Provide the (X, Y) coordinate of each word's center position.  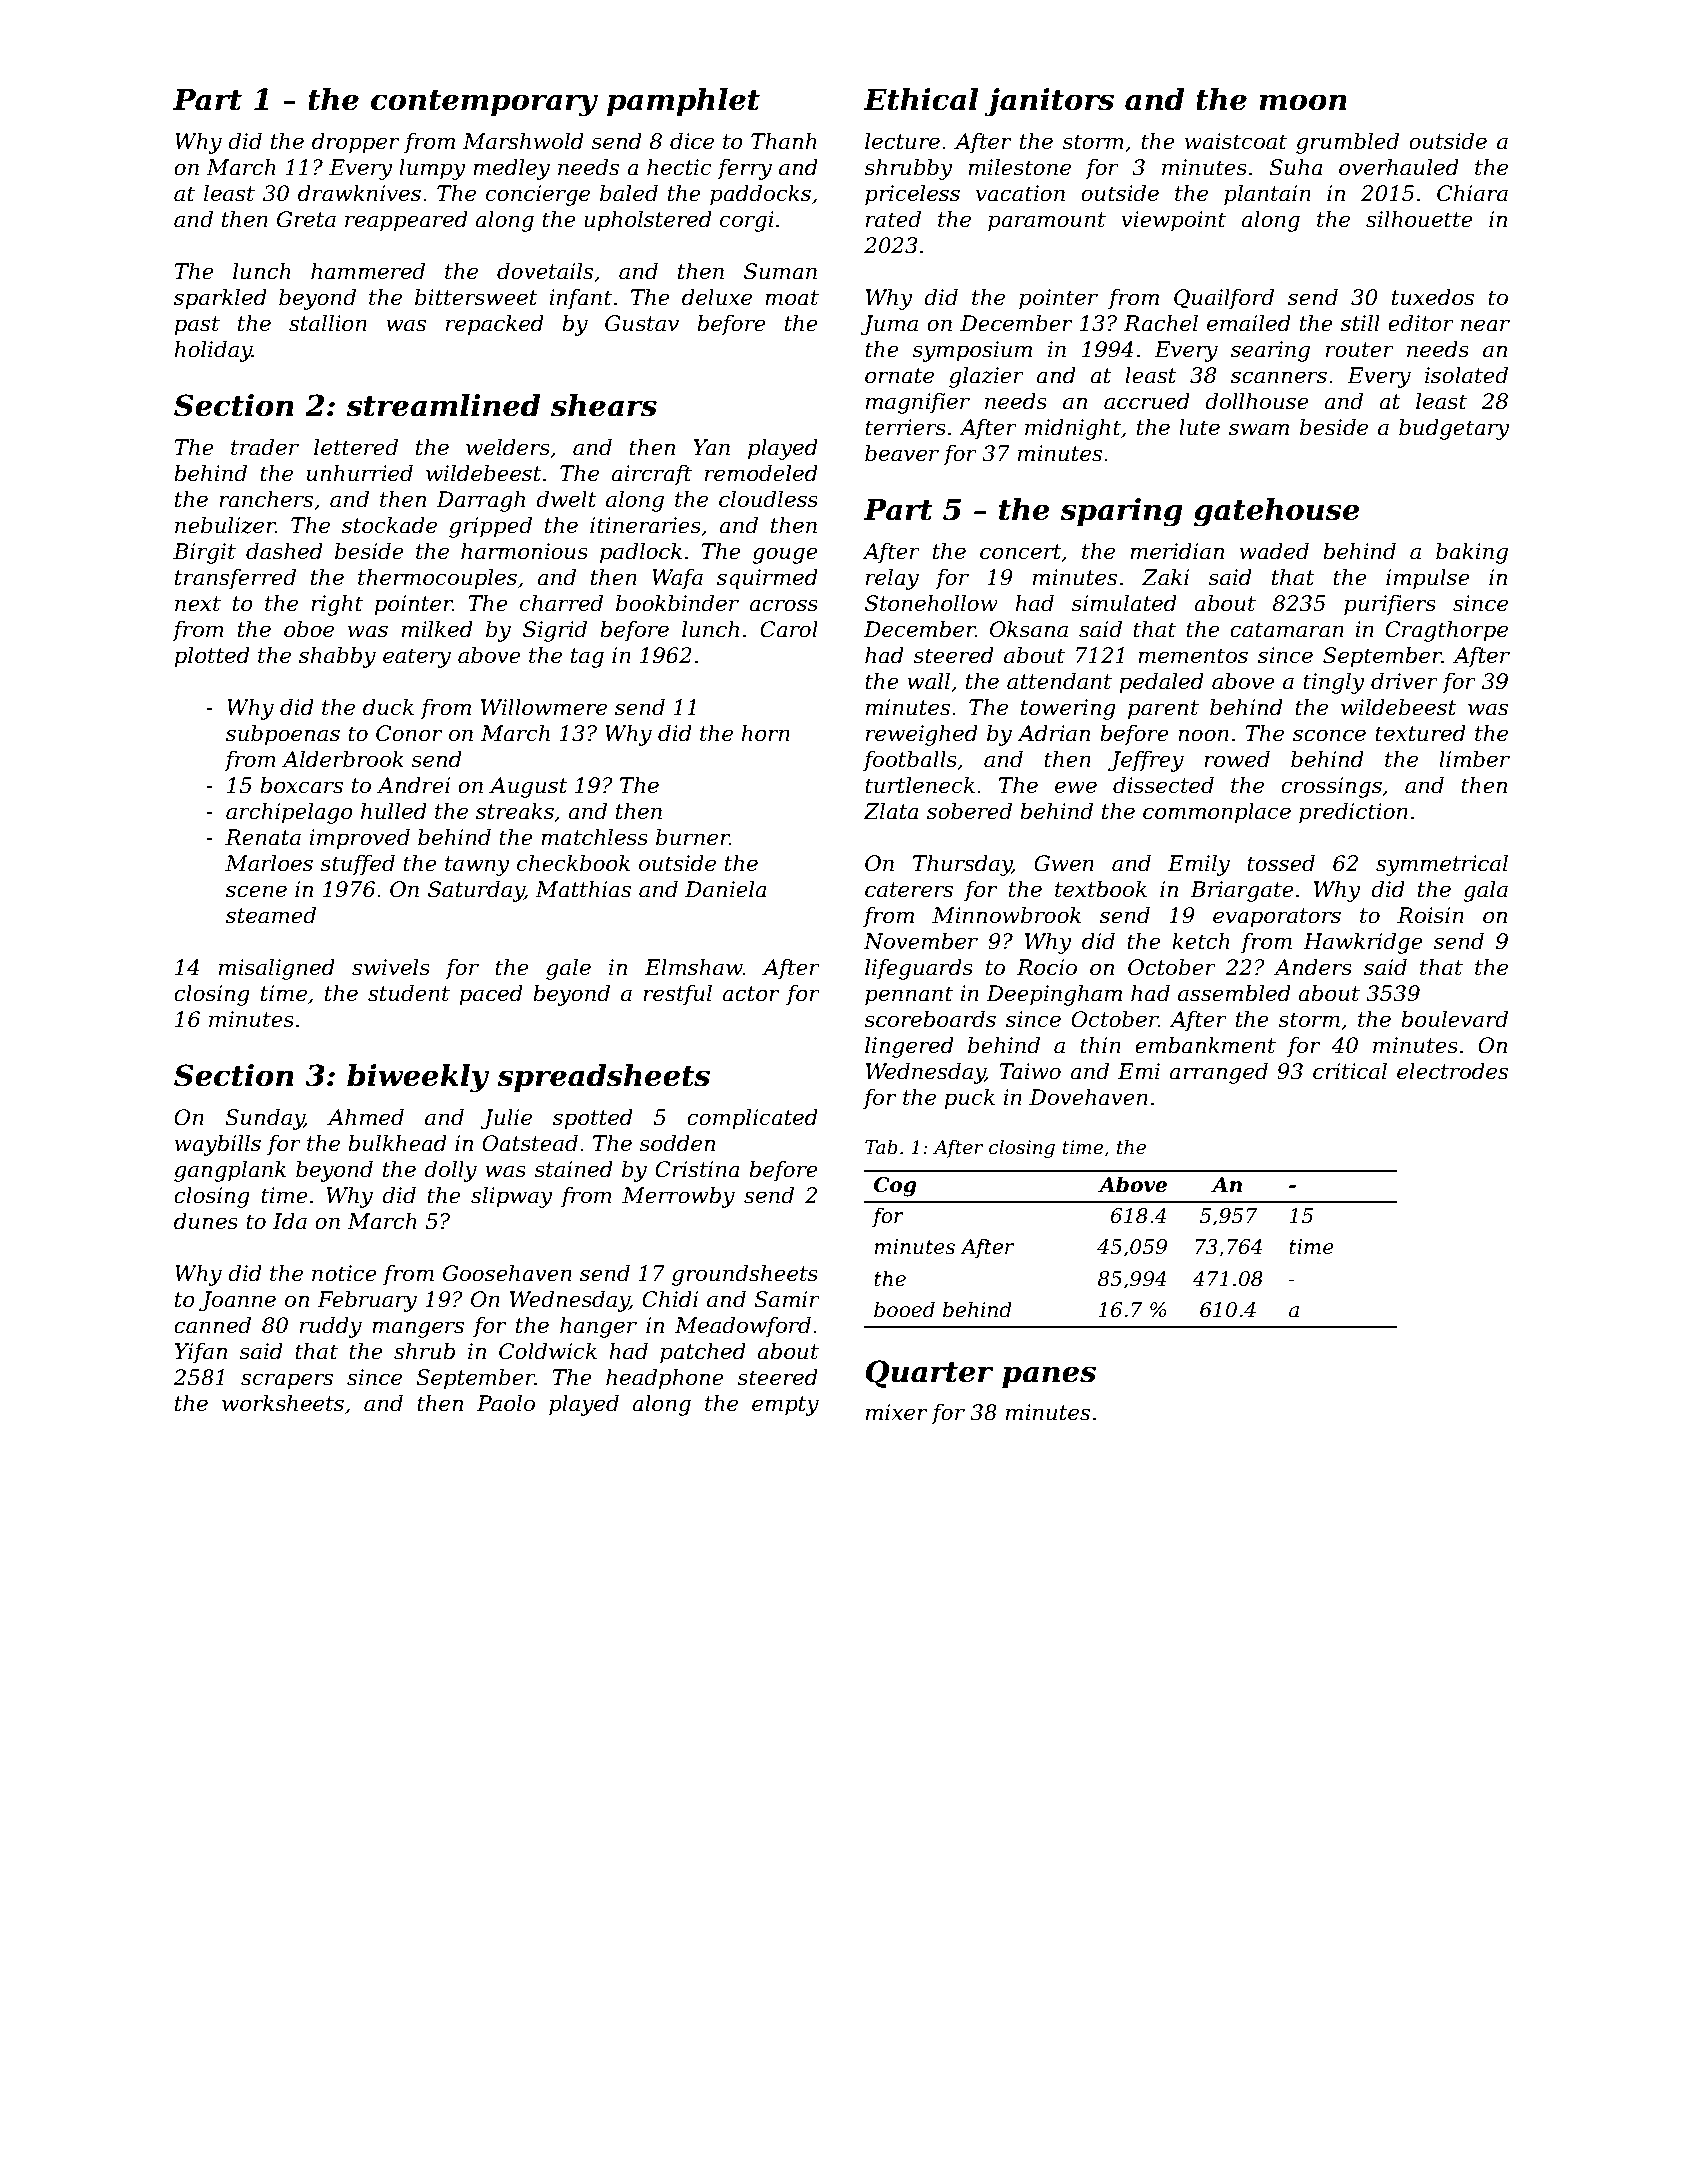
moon (1303, 102)
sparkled (220, 299)
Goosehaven (507, 1273)
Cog (895, 1187)
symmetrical (1442, 865)
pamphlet (683, 102)
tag (587, 658)
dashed (284, 551)
